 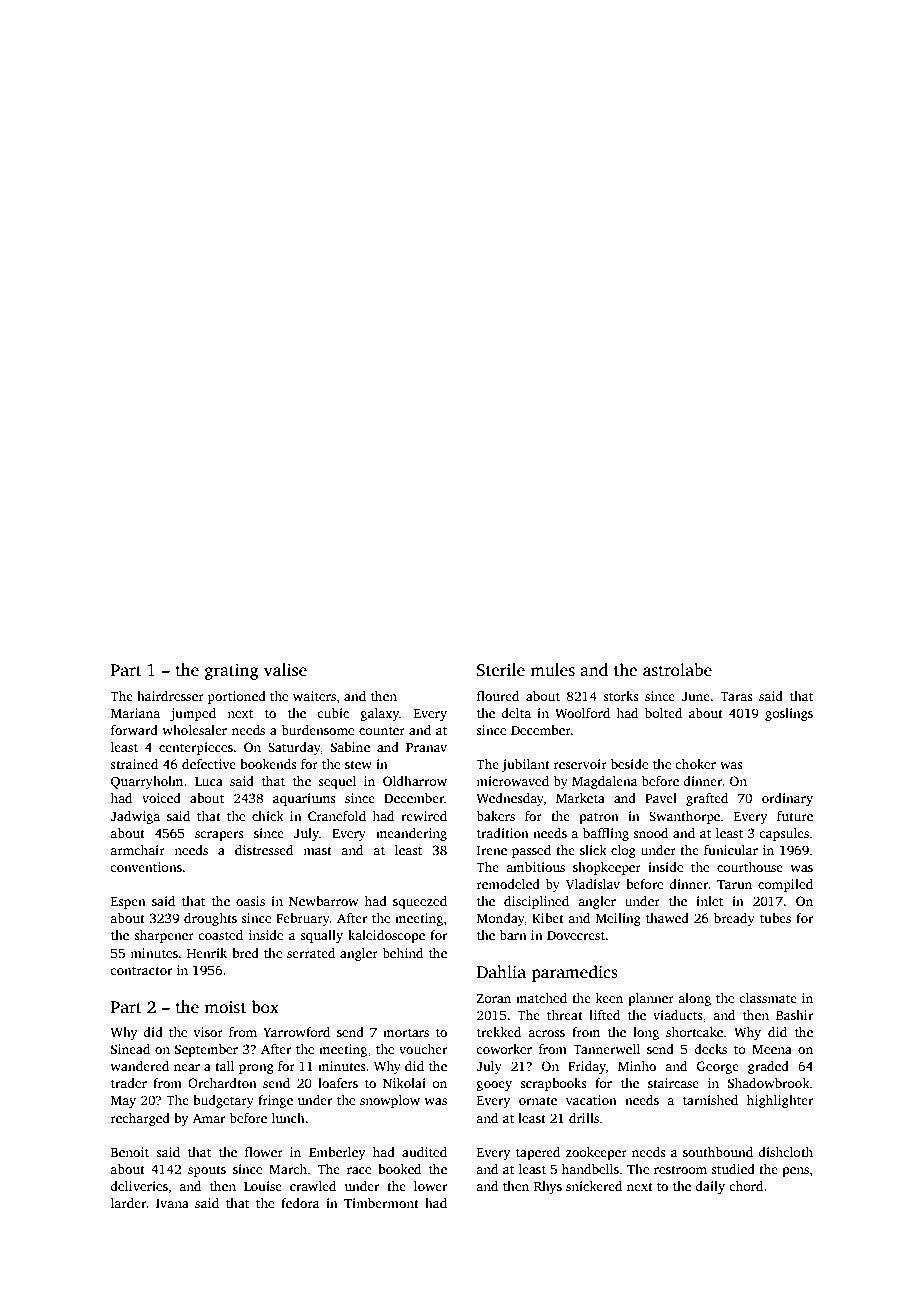 What do you see at coordinates (789, 714) in the screenshot?
I see `goslings` at bounding box center [789, 714].
